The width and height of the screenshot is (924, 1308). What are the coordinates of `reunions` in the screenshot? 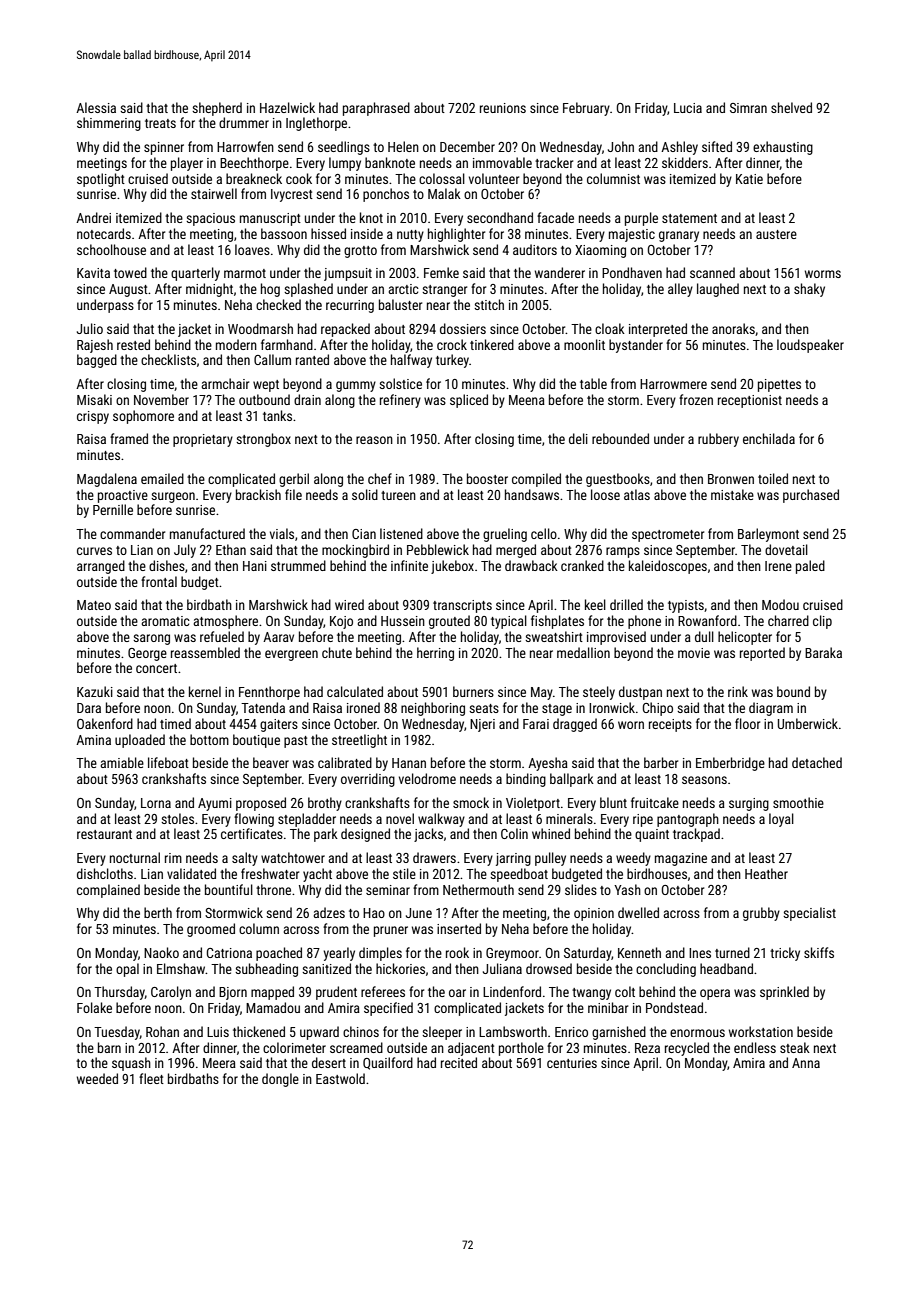 It's located at (503, 108).
